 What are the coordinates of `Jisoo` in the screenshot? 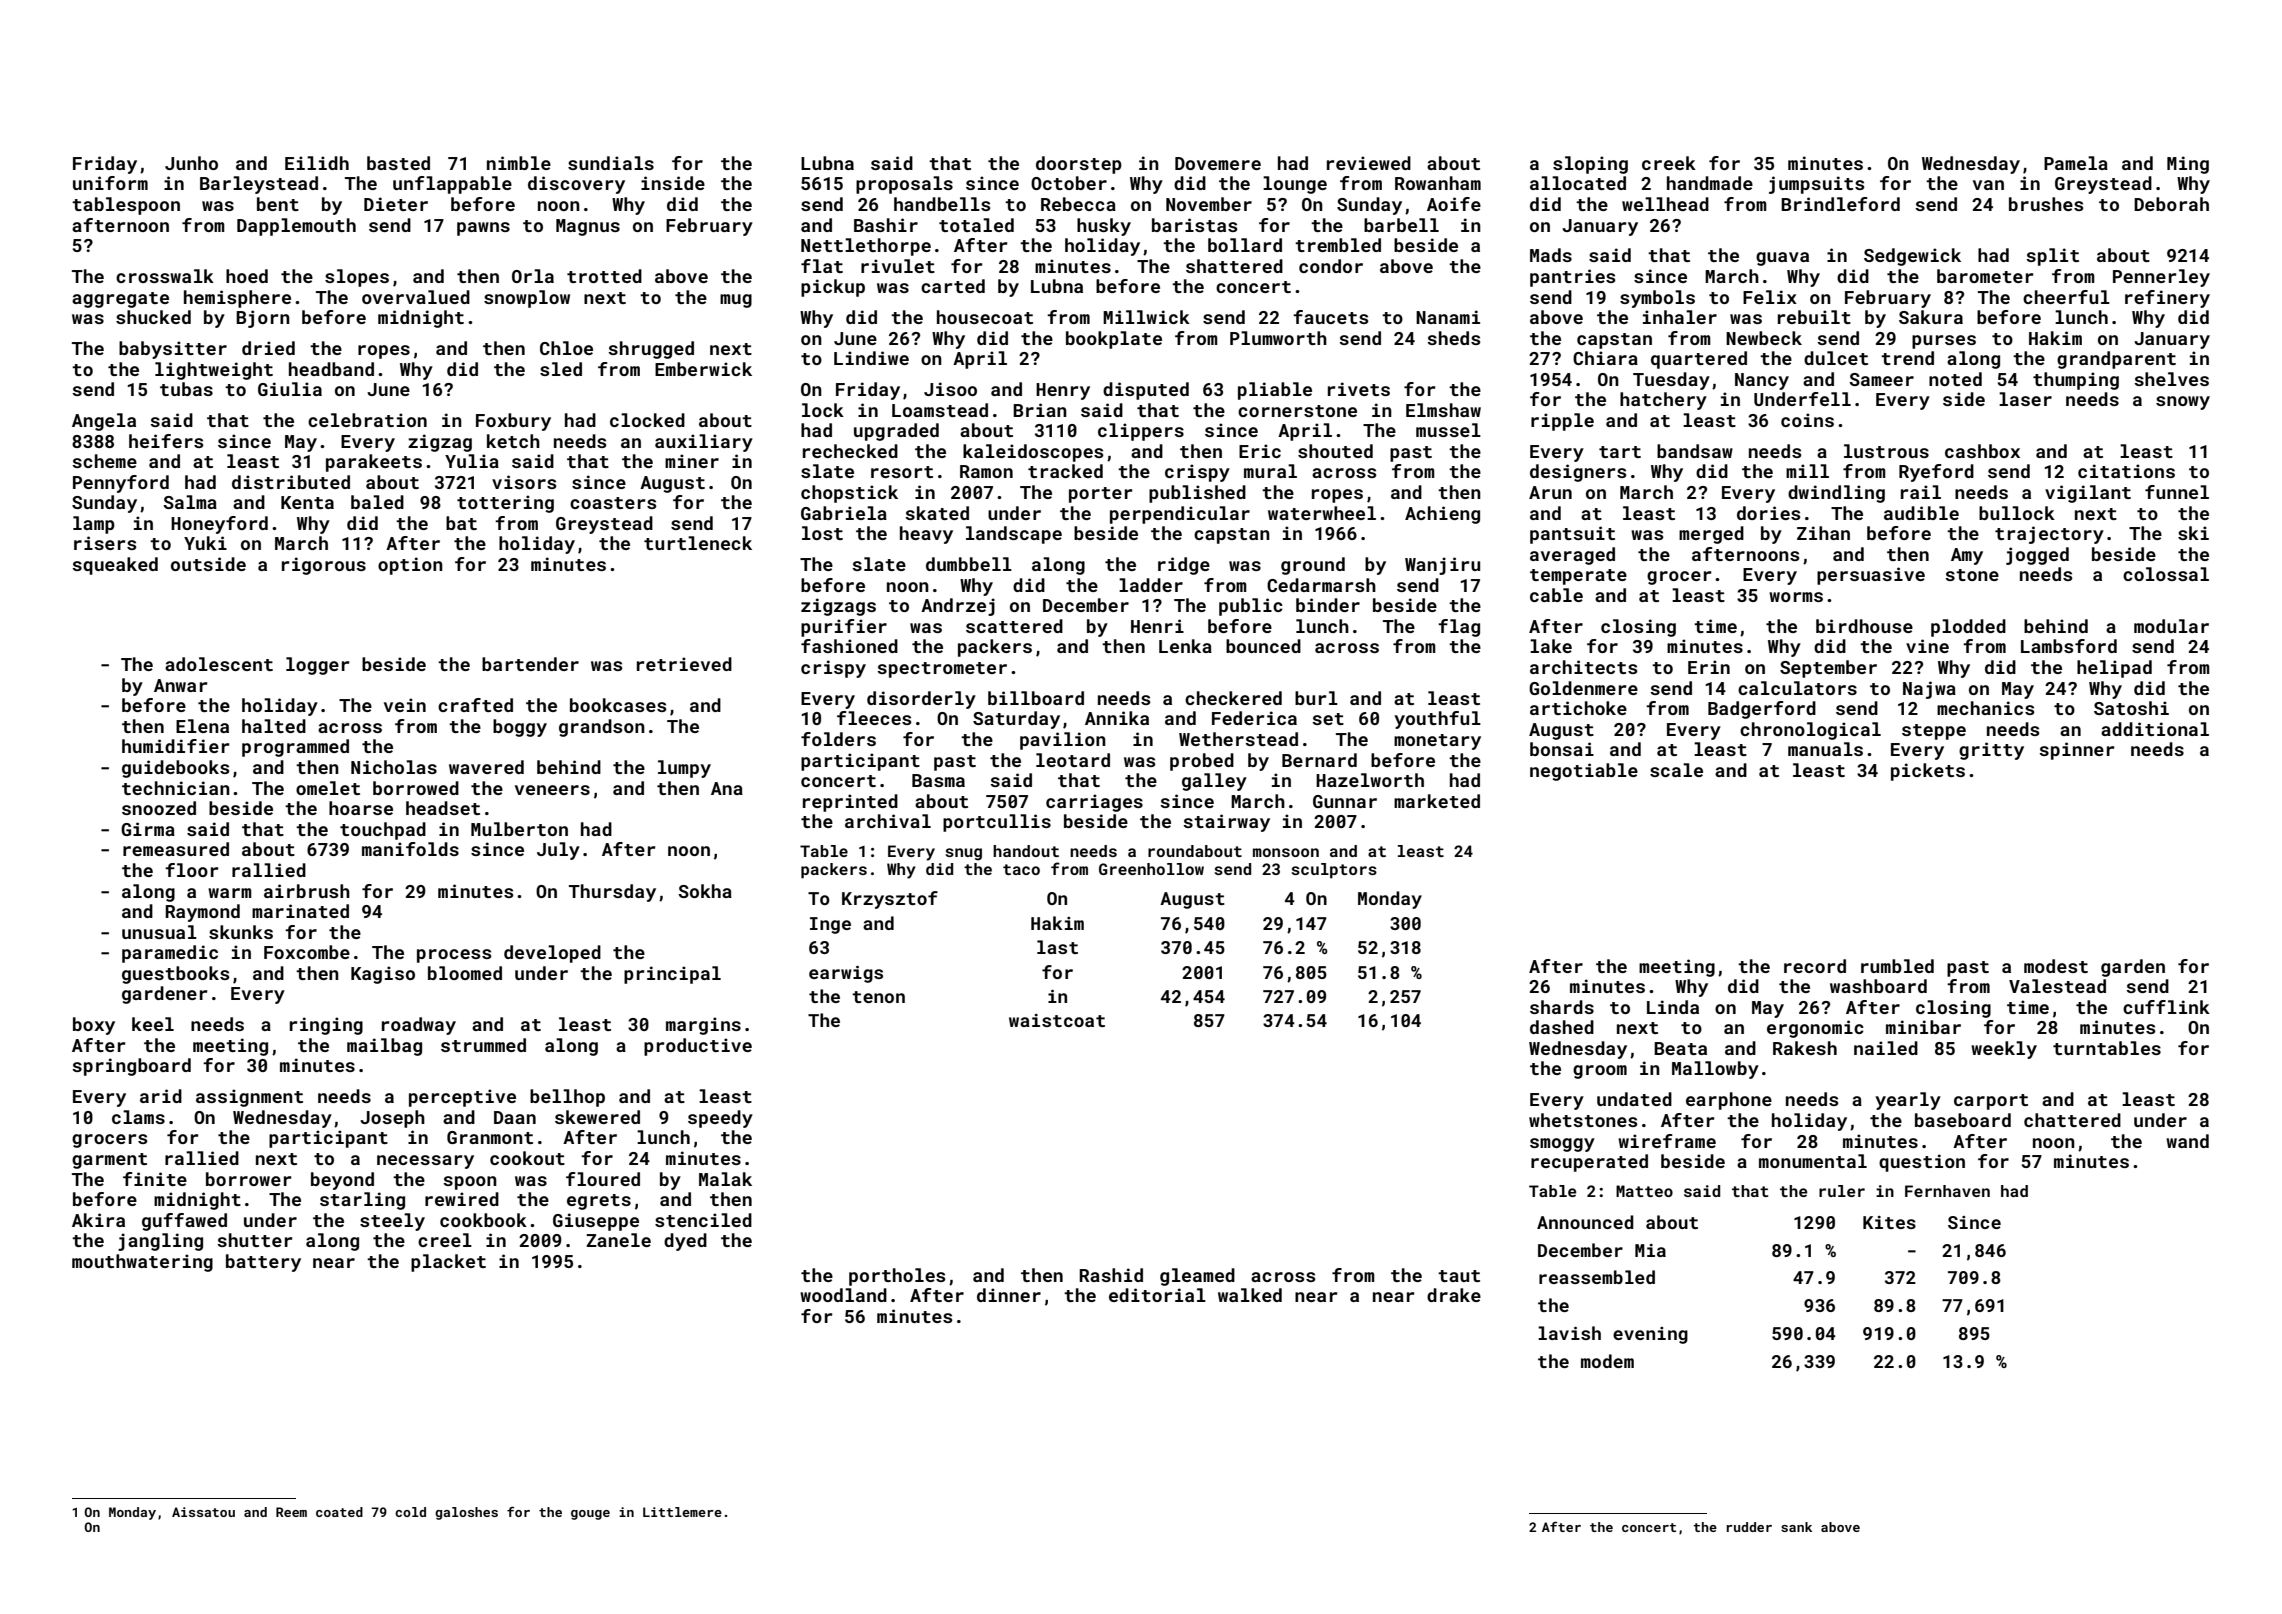 It's located at (950, 389).
